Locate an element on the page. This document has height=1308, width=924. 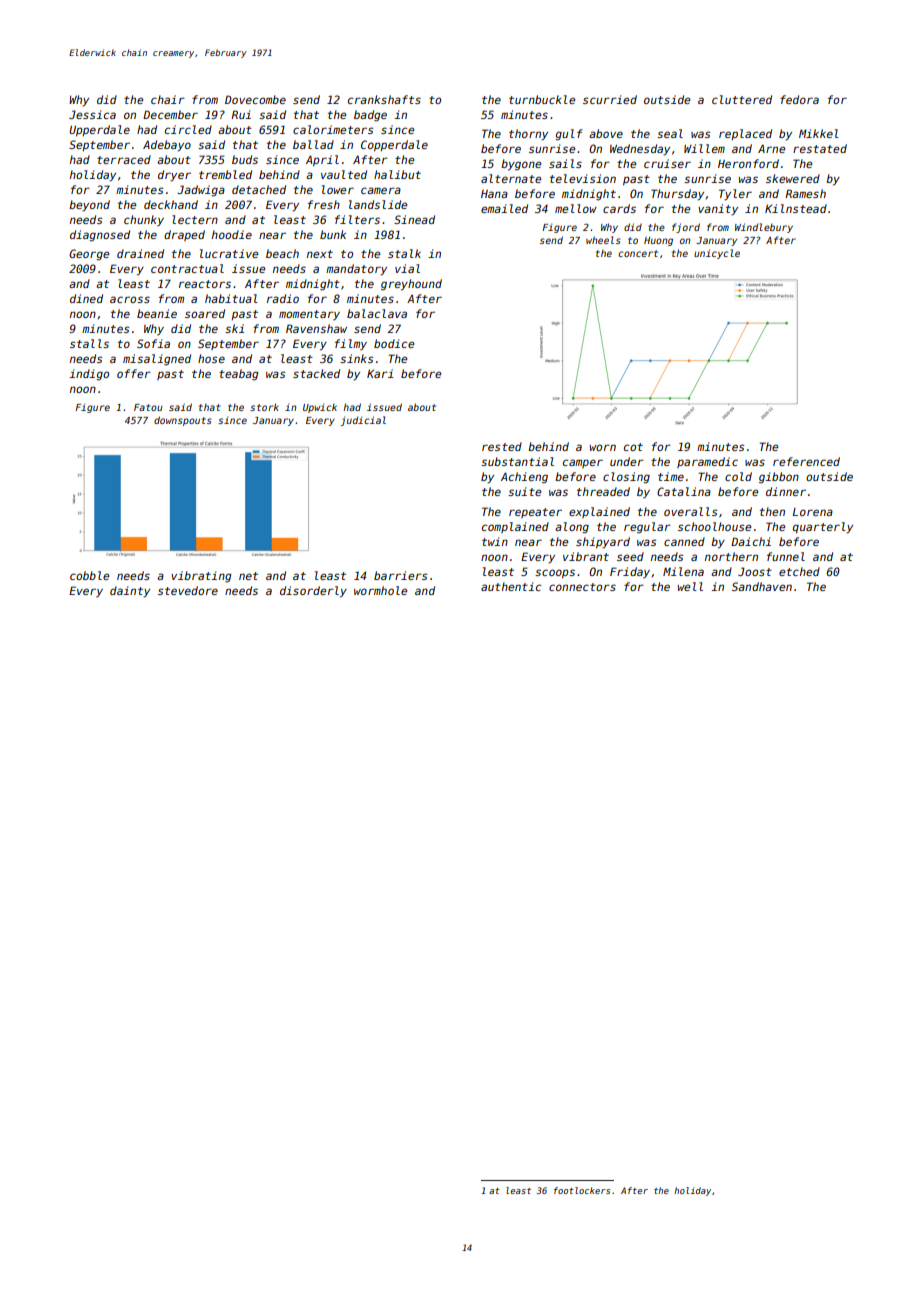
well is located at coordinates (690, 586).
